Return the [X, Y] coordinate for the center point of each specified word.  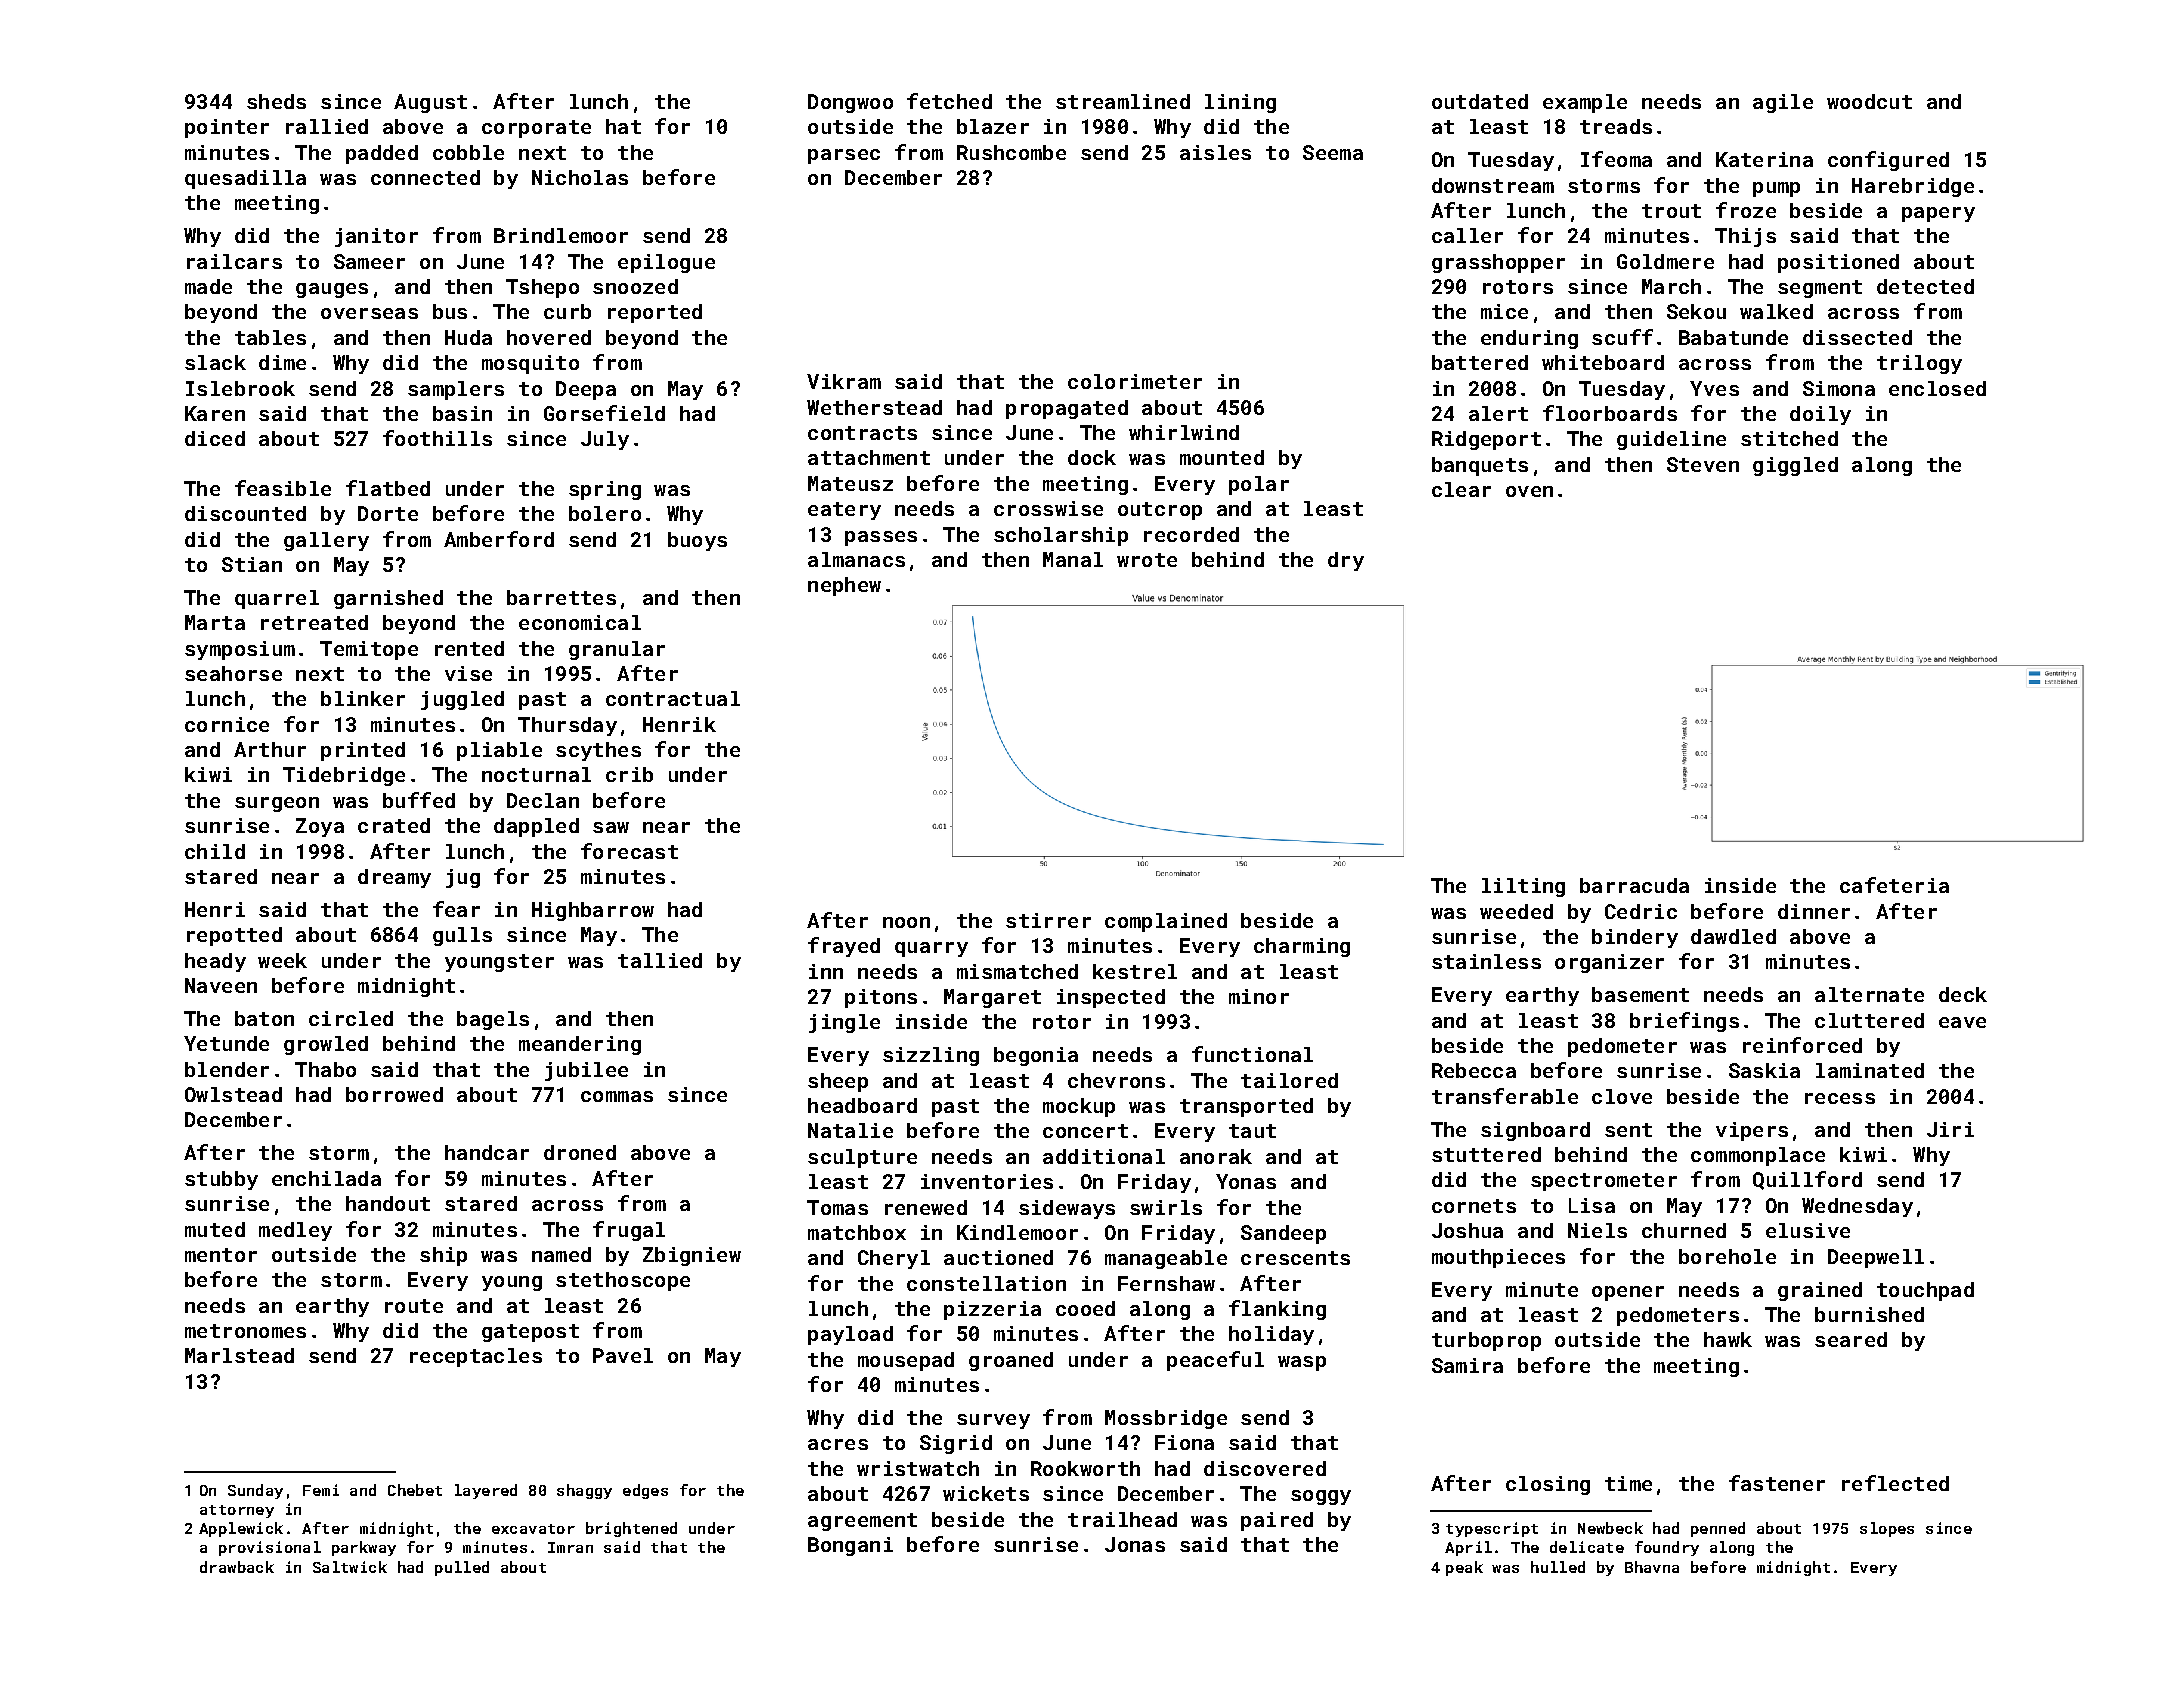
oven [1529, 491]
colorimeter [1135, 381]
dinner [1814, 911]
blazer [993, 126]
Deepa [586, 390]
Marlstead [239, 1355]
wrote [1147, 560]
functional [1252, 1054]
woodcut [1869, 101]
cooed [1085, 1308]
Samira [1467, 1365]
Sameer [369, 261]
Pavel [623, 1355]
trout [1671, 211]
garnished [388, 599]
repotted [234, 936]
